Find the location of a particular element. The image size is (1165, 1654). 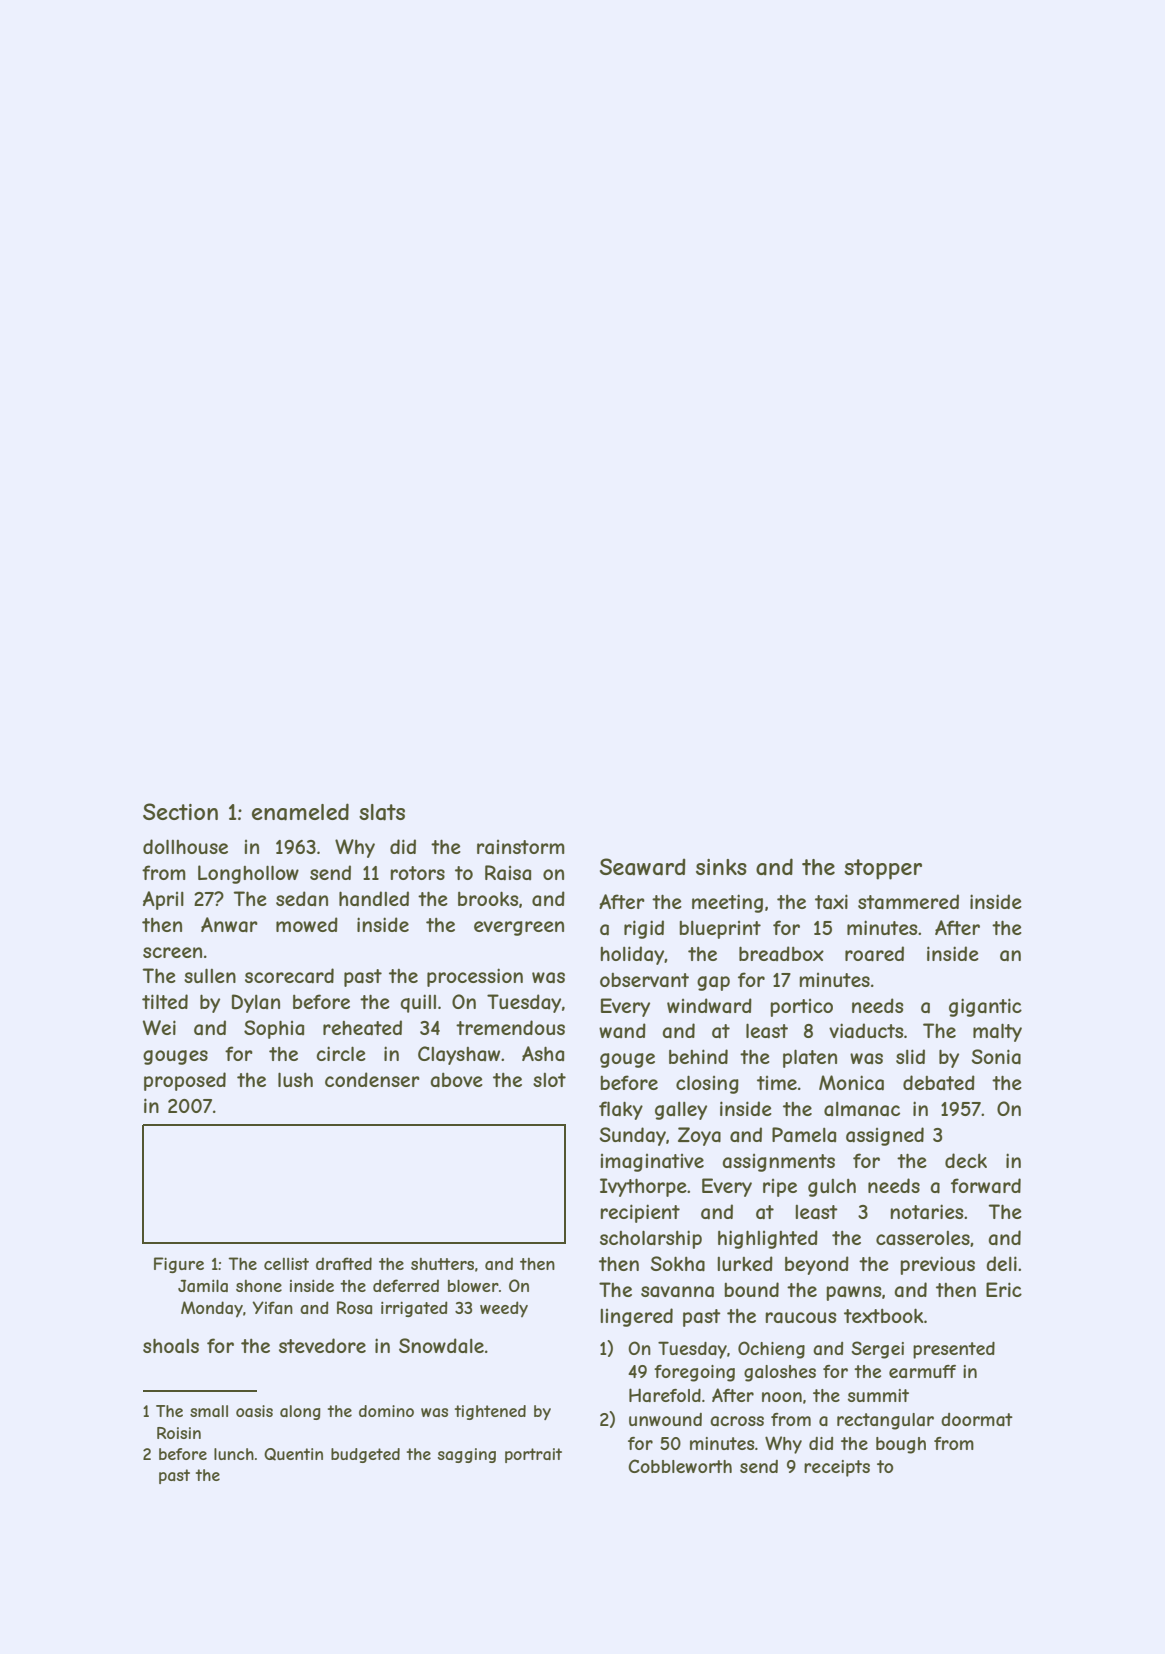

Sonia is located at coordinates (996, 1057).
